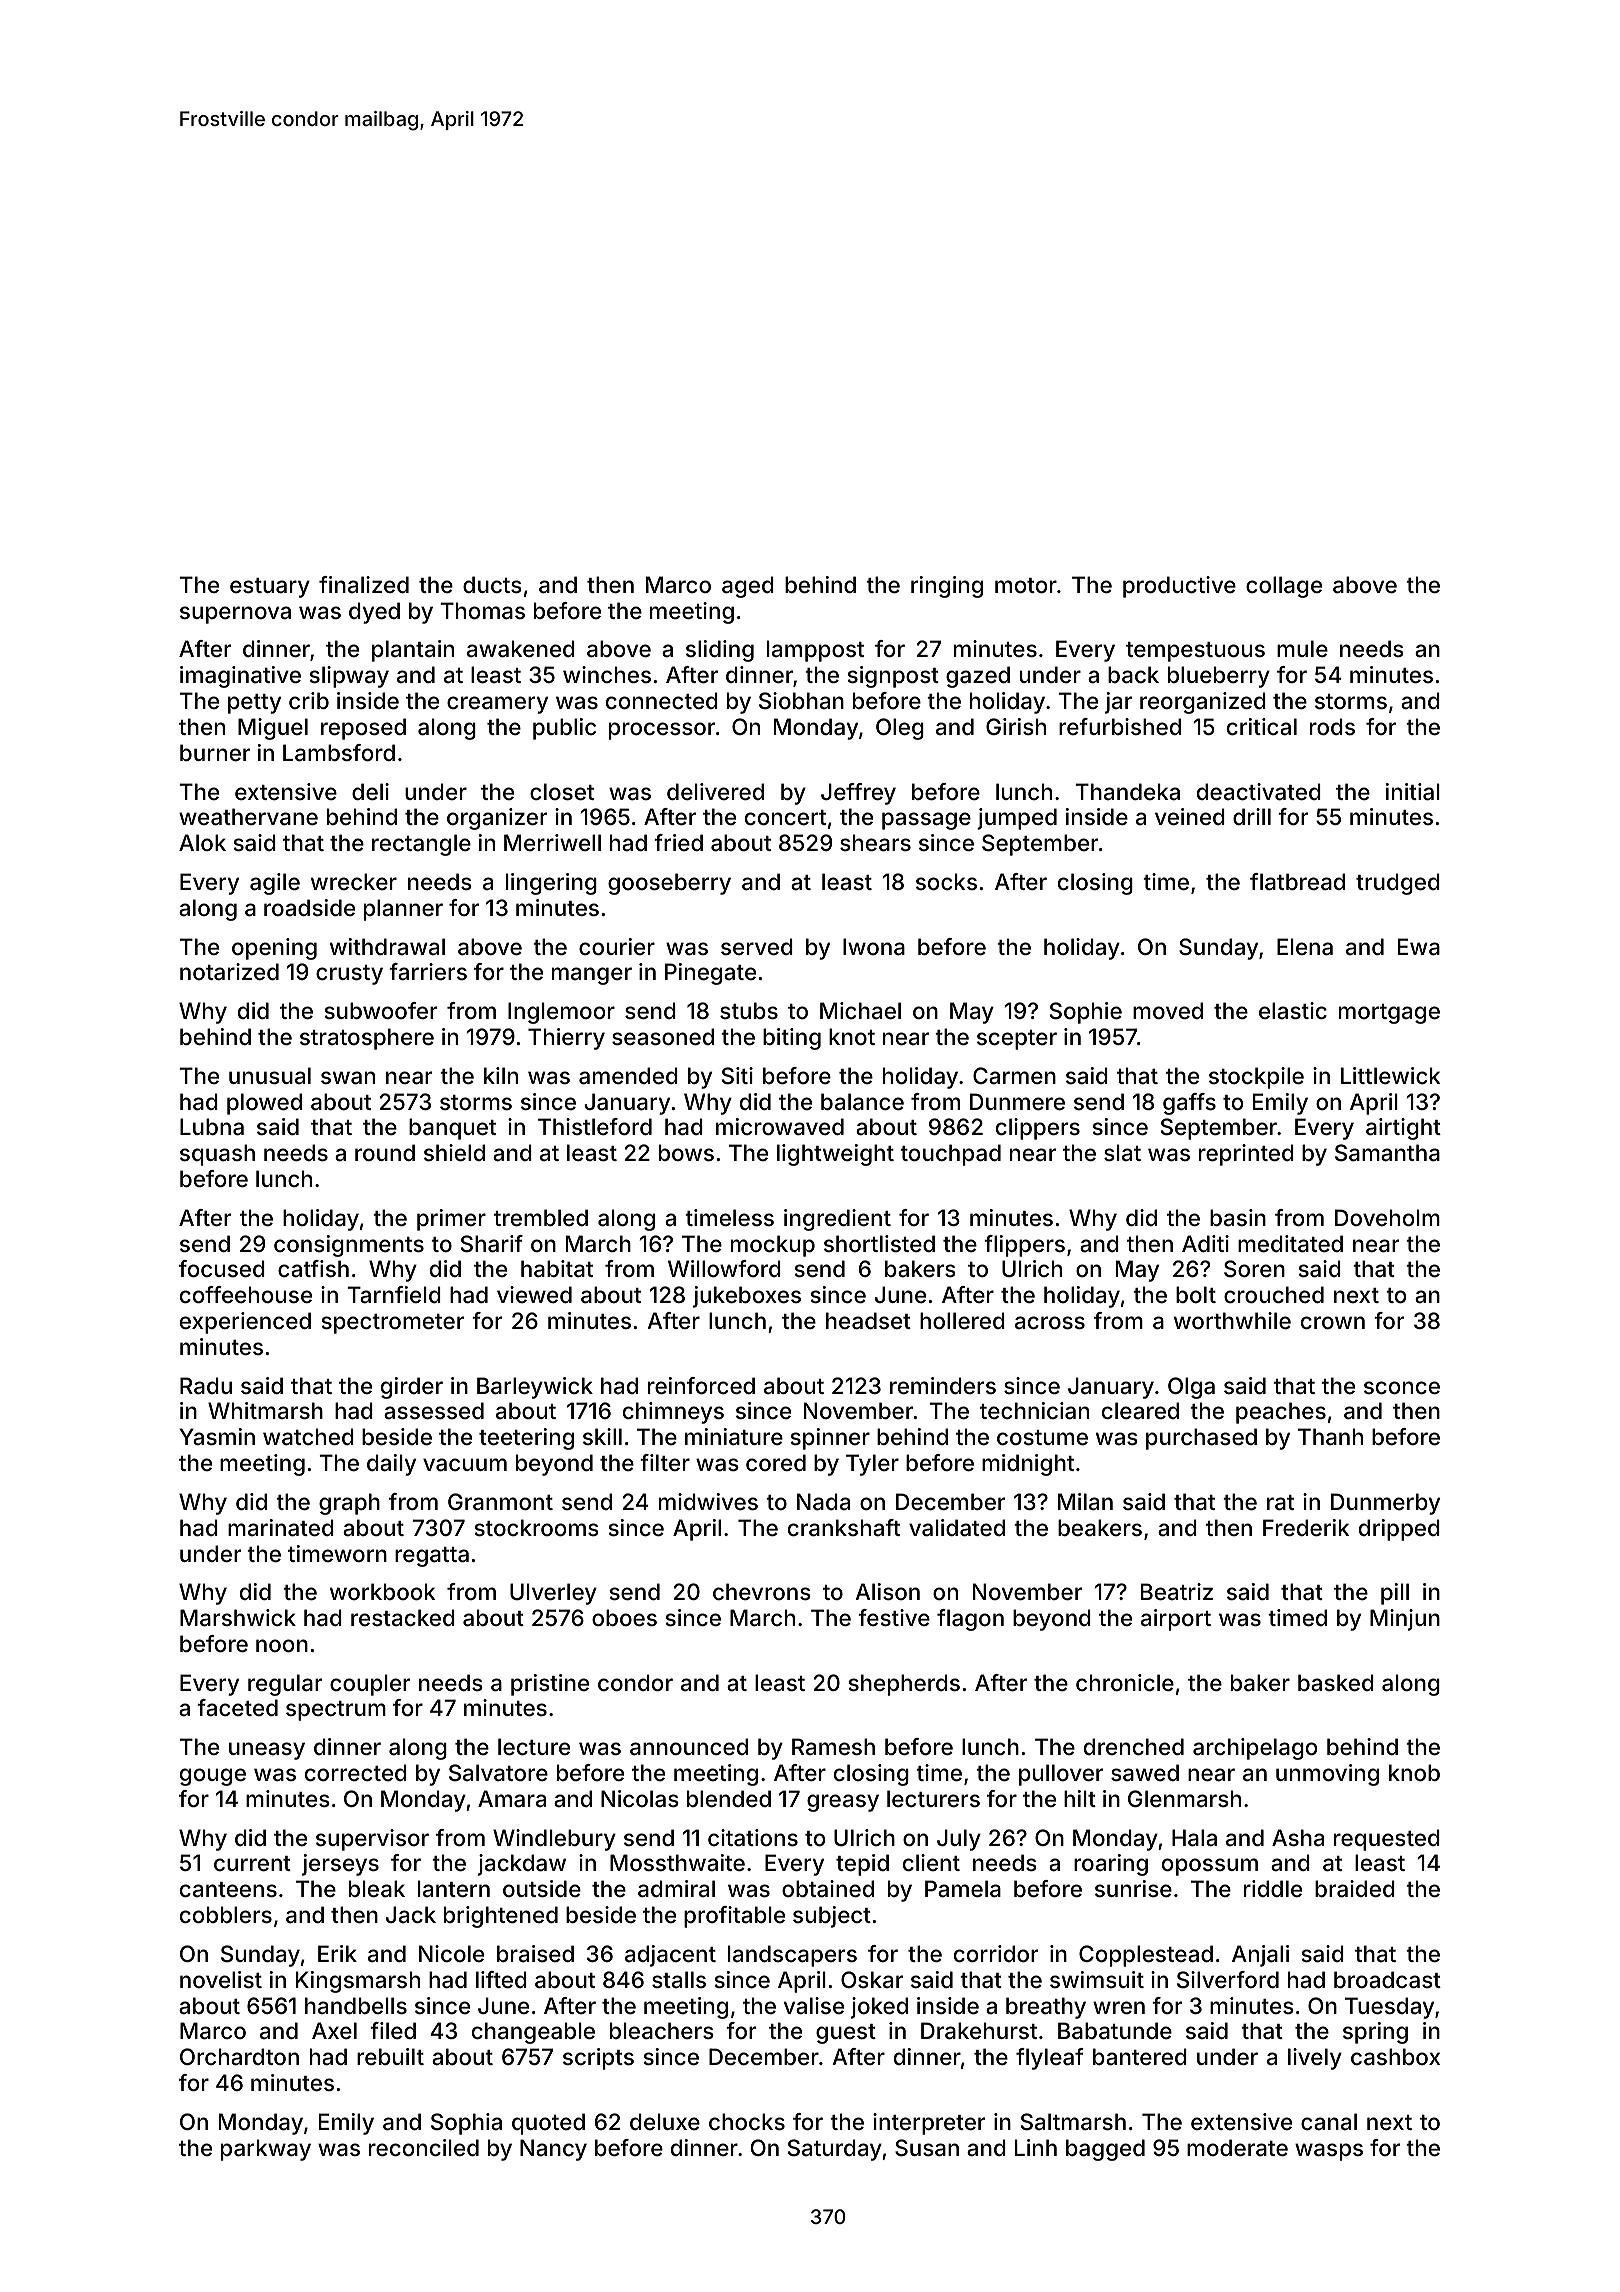  What do you see at coordinates (970, 1620) in the document?
I see `flagon` at bounding box center [970, 1620].
